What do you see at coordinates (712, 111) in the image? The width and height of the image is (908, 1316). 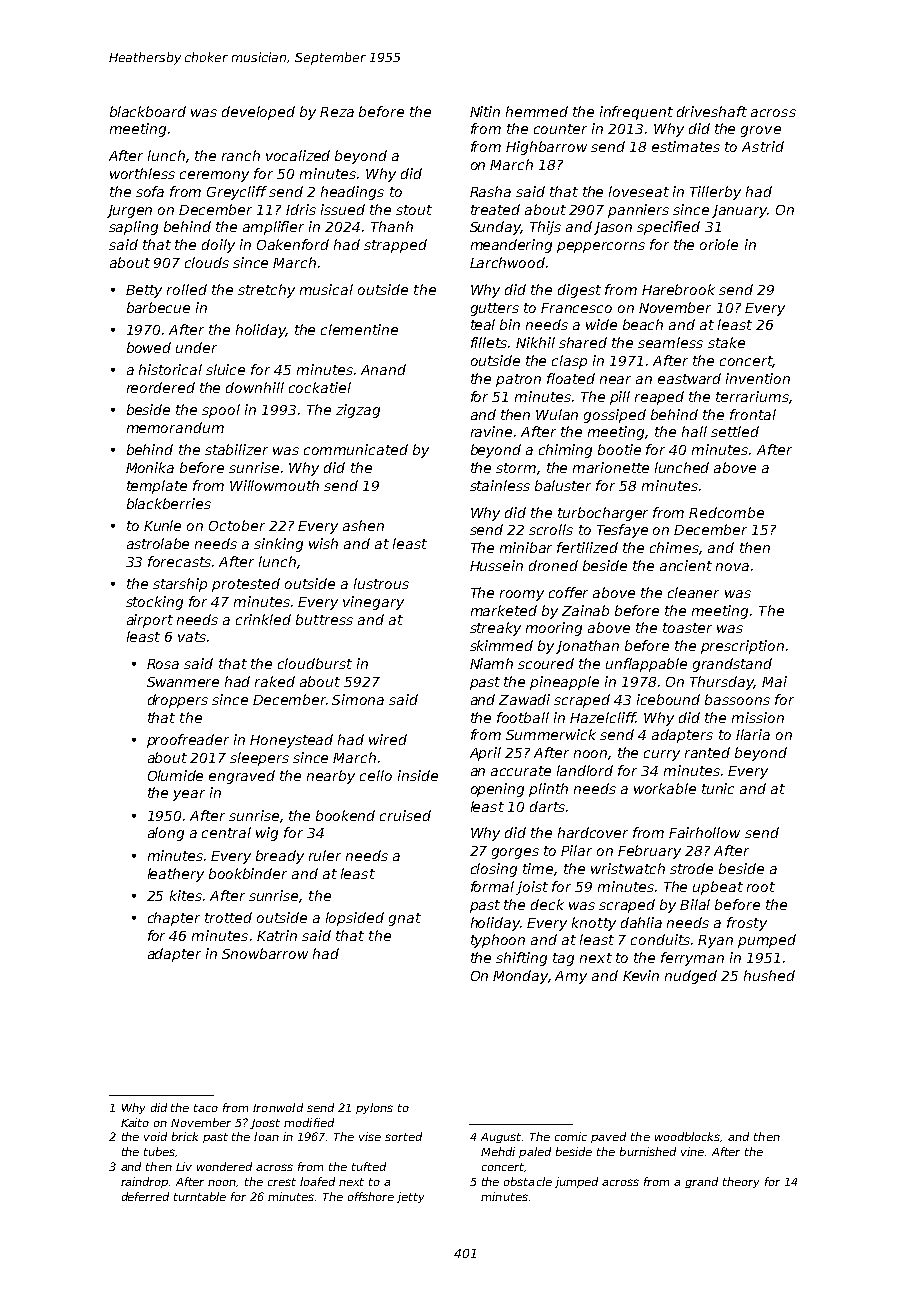 I see `driveshaft` at bounding box center [712, 111].
